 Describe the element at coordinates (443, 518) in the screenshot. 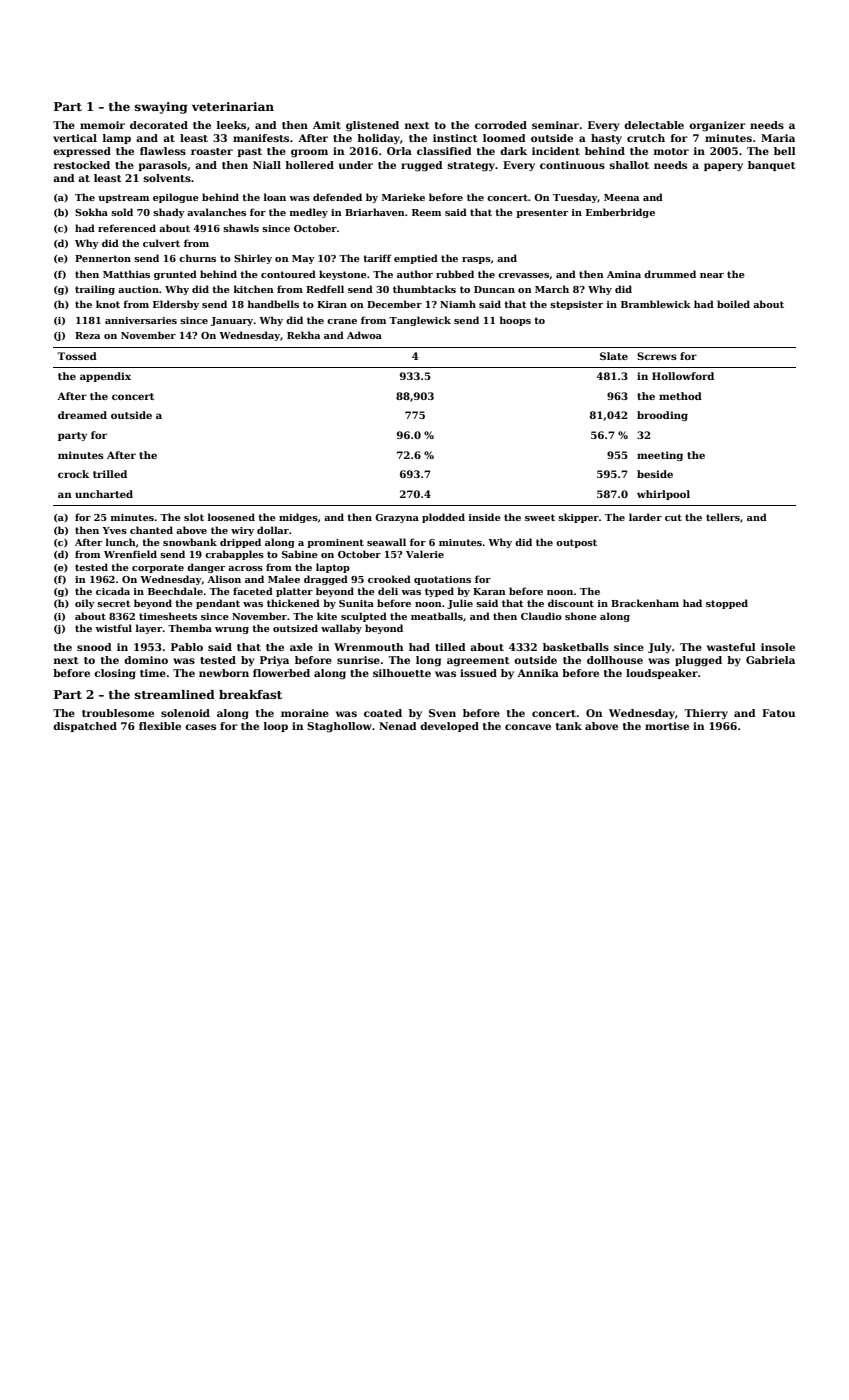

I see `plodded` at that location.
